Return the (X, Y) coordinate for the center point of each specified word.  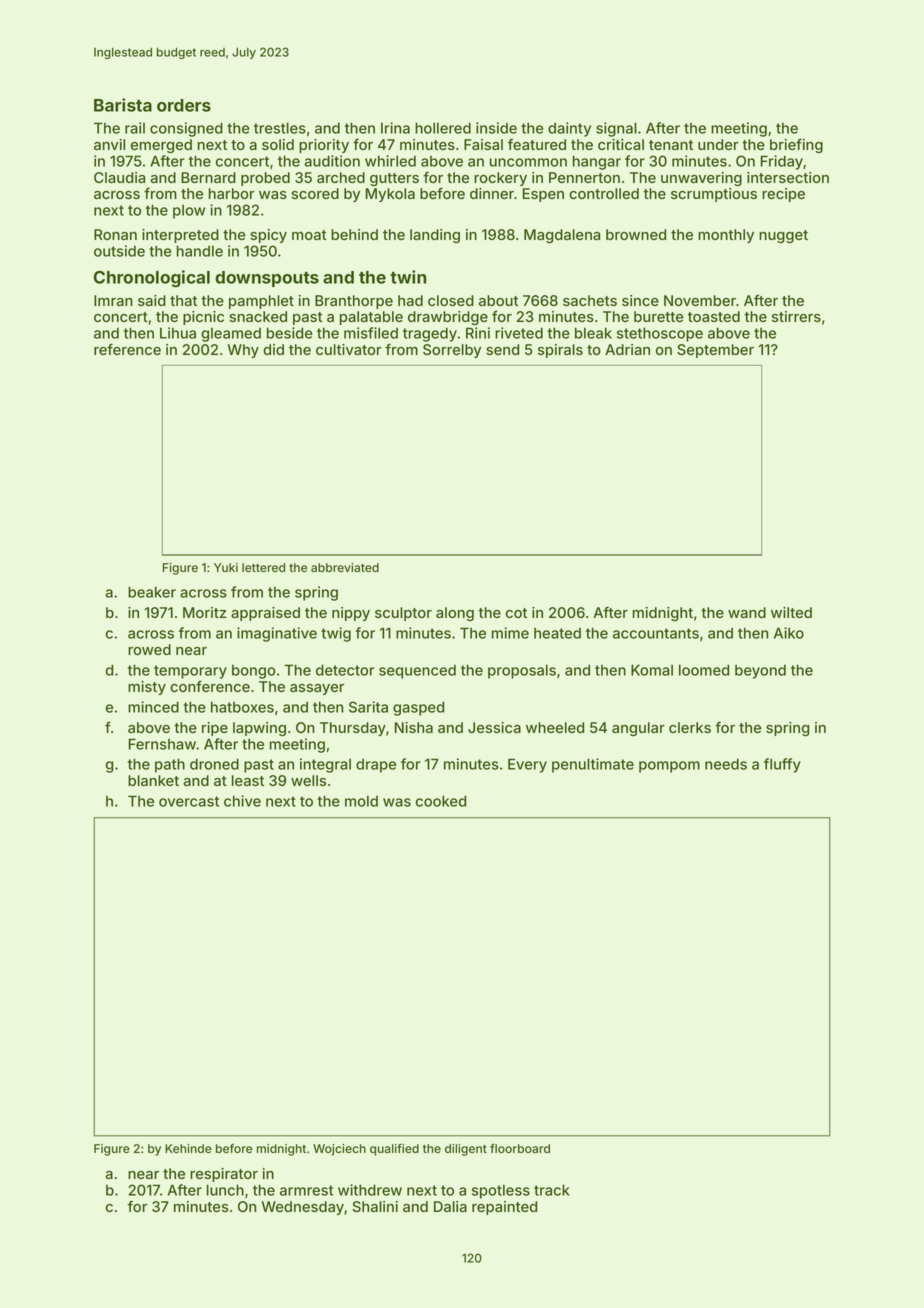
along (455, 614)
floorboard (520, 1148)
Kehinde (188, 1148)
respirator (224, 1175)
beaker (152, 592)
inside (496, 128)
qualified (394, 1149)
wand (747, 612)
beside (290, 333)
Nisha (414, 727)
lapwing (259, 729)
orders (184, 105)
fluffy (782, 765)
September (715, 351)
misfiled (371, 333)
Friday (782, 162)
